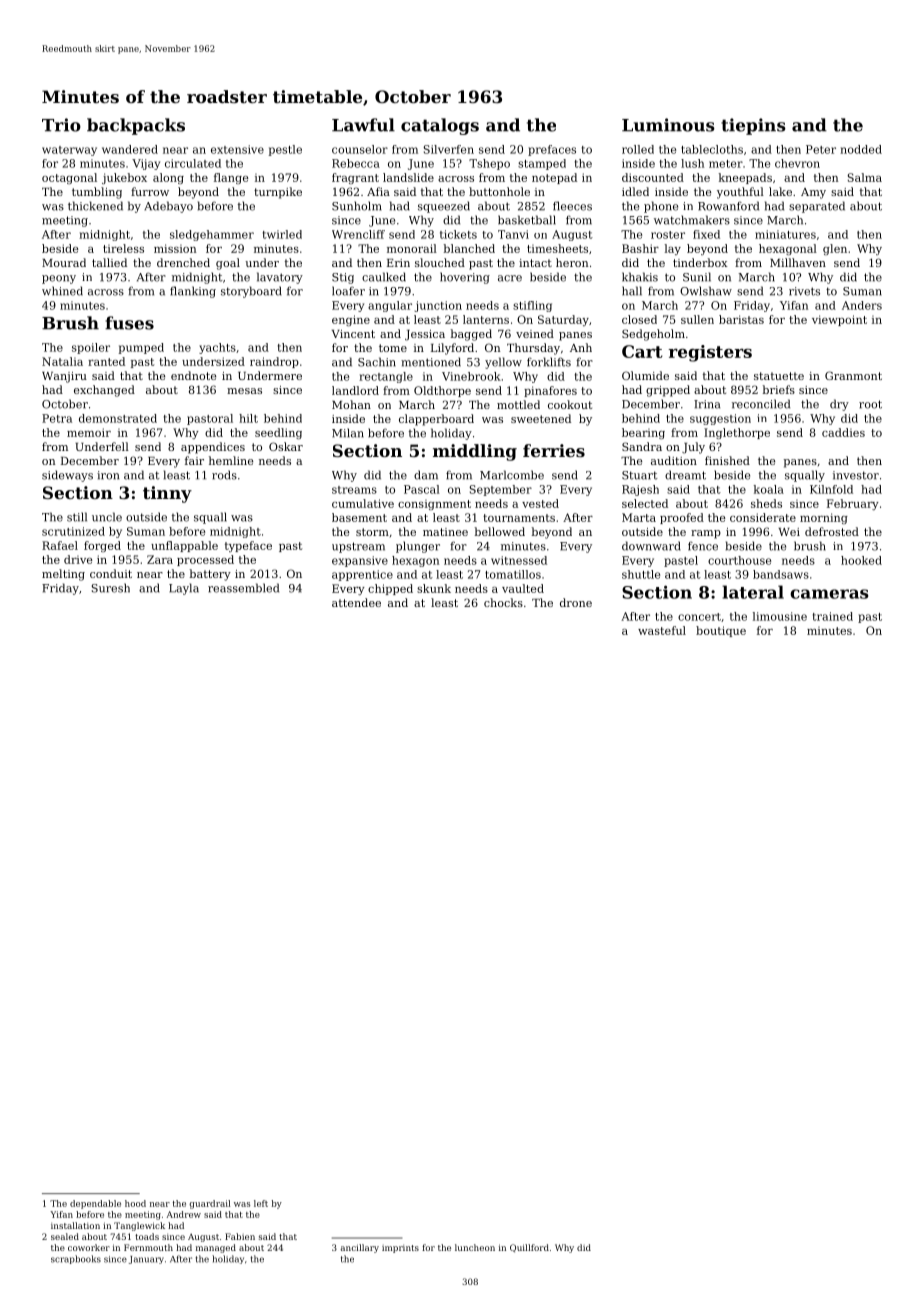 This screenshot has height=1308, width=924. I want to click on thickened, so click(95, 206).
